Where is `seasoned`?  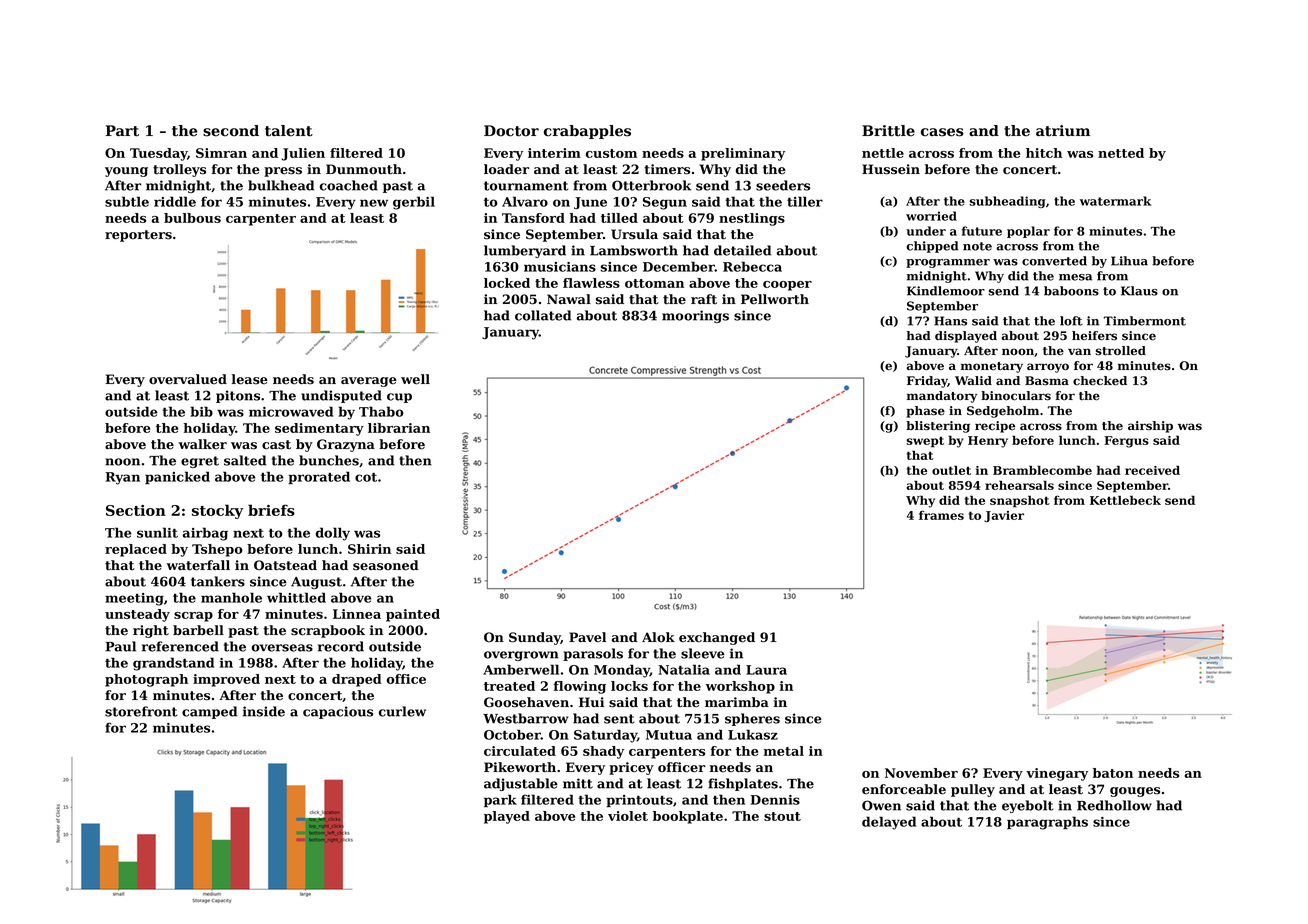 seasoned is located at coordinates (386, 565).
